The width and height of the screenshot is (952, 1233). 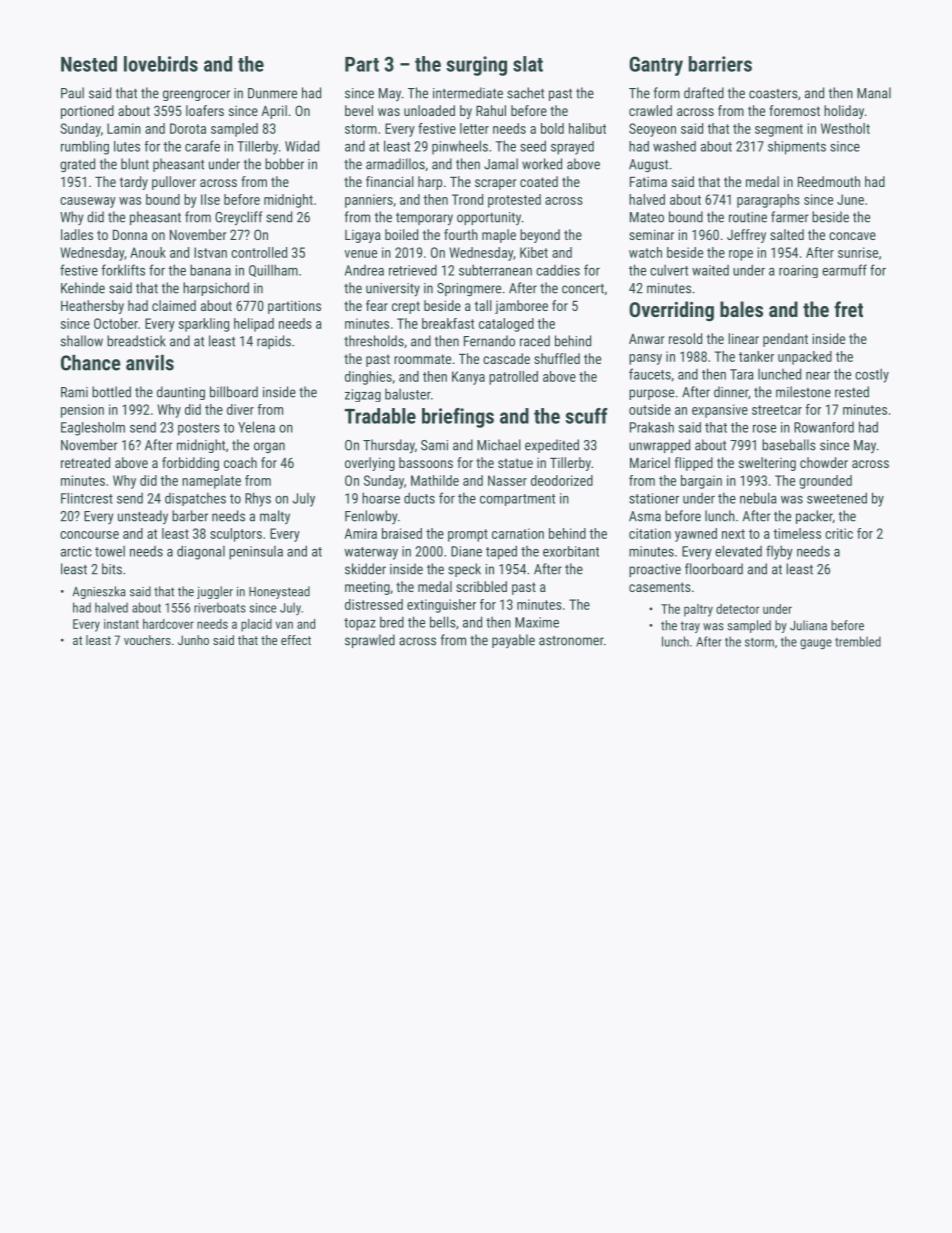 I want to click on chowder, so click(x=824, y=462).
